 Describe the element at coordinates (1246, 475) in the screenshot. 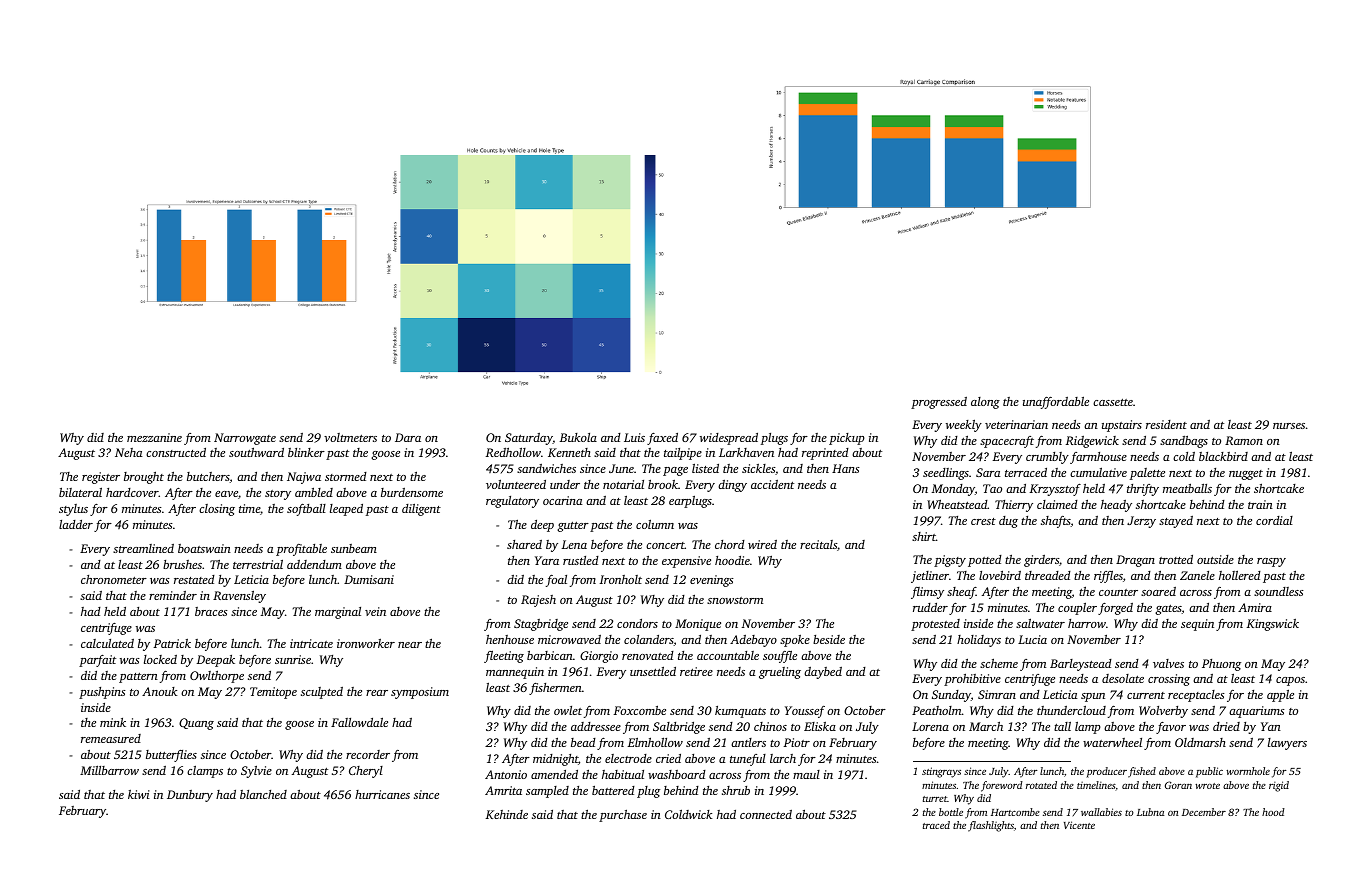

I see `nugget` at that location.
